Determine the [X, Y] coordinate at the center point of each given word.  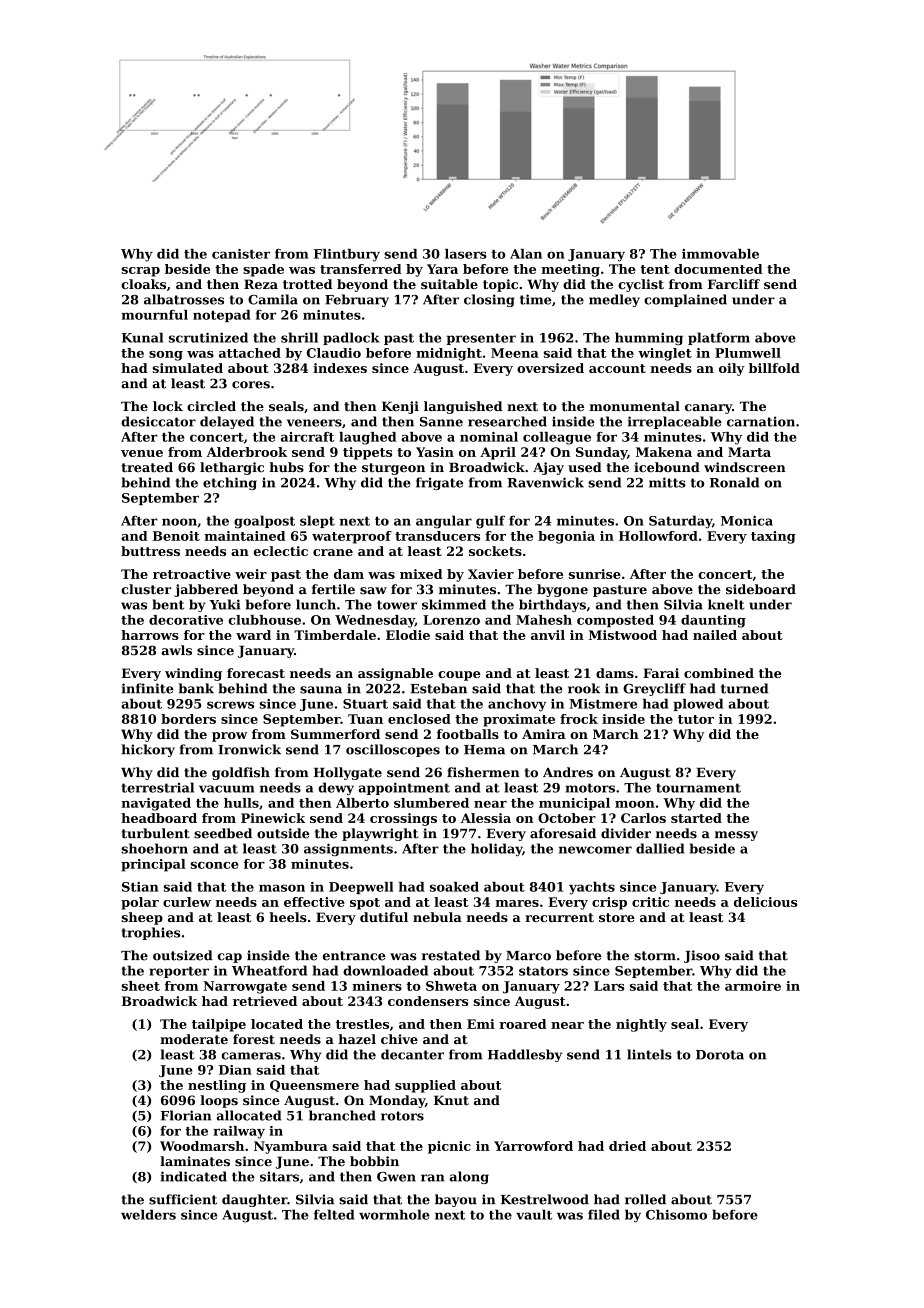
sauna [321, 690]
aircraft [308, 437]
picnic [449, 1147]
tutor [696, 719]
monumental [634, 406]
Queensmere [314, 1086]
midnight [449, 354]
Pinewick [273, 818]
